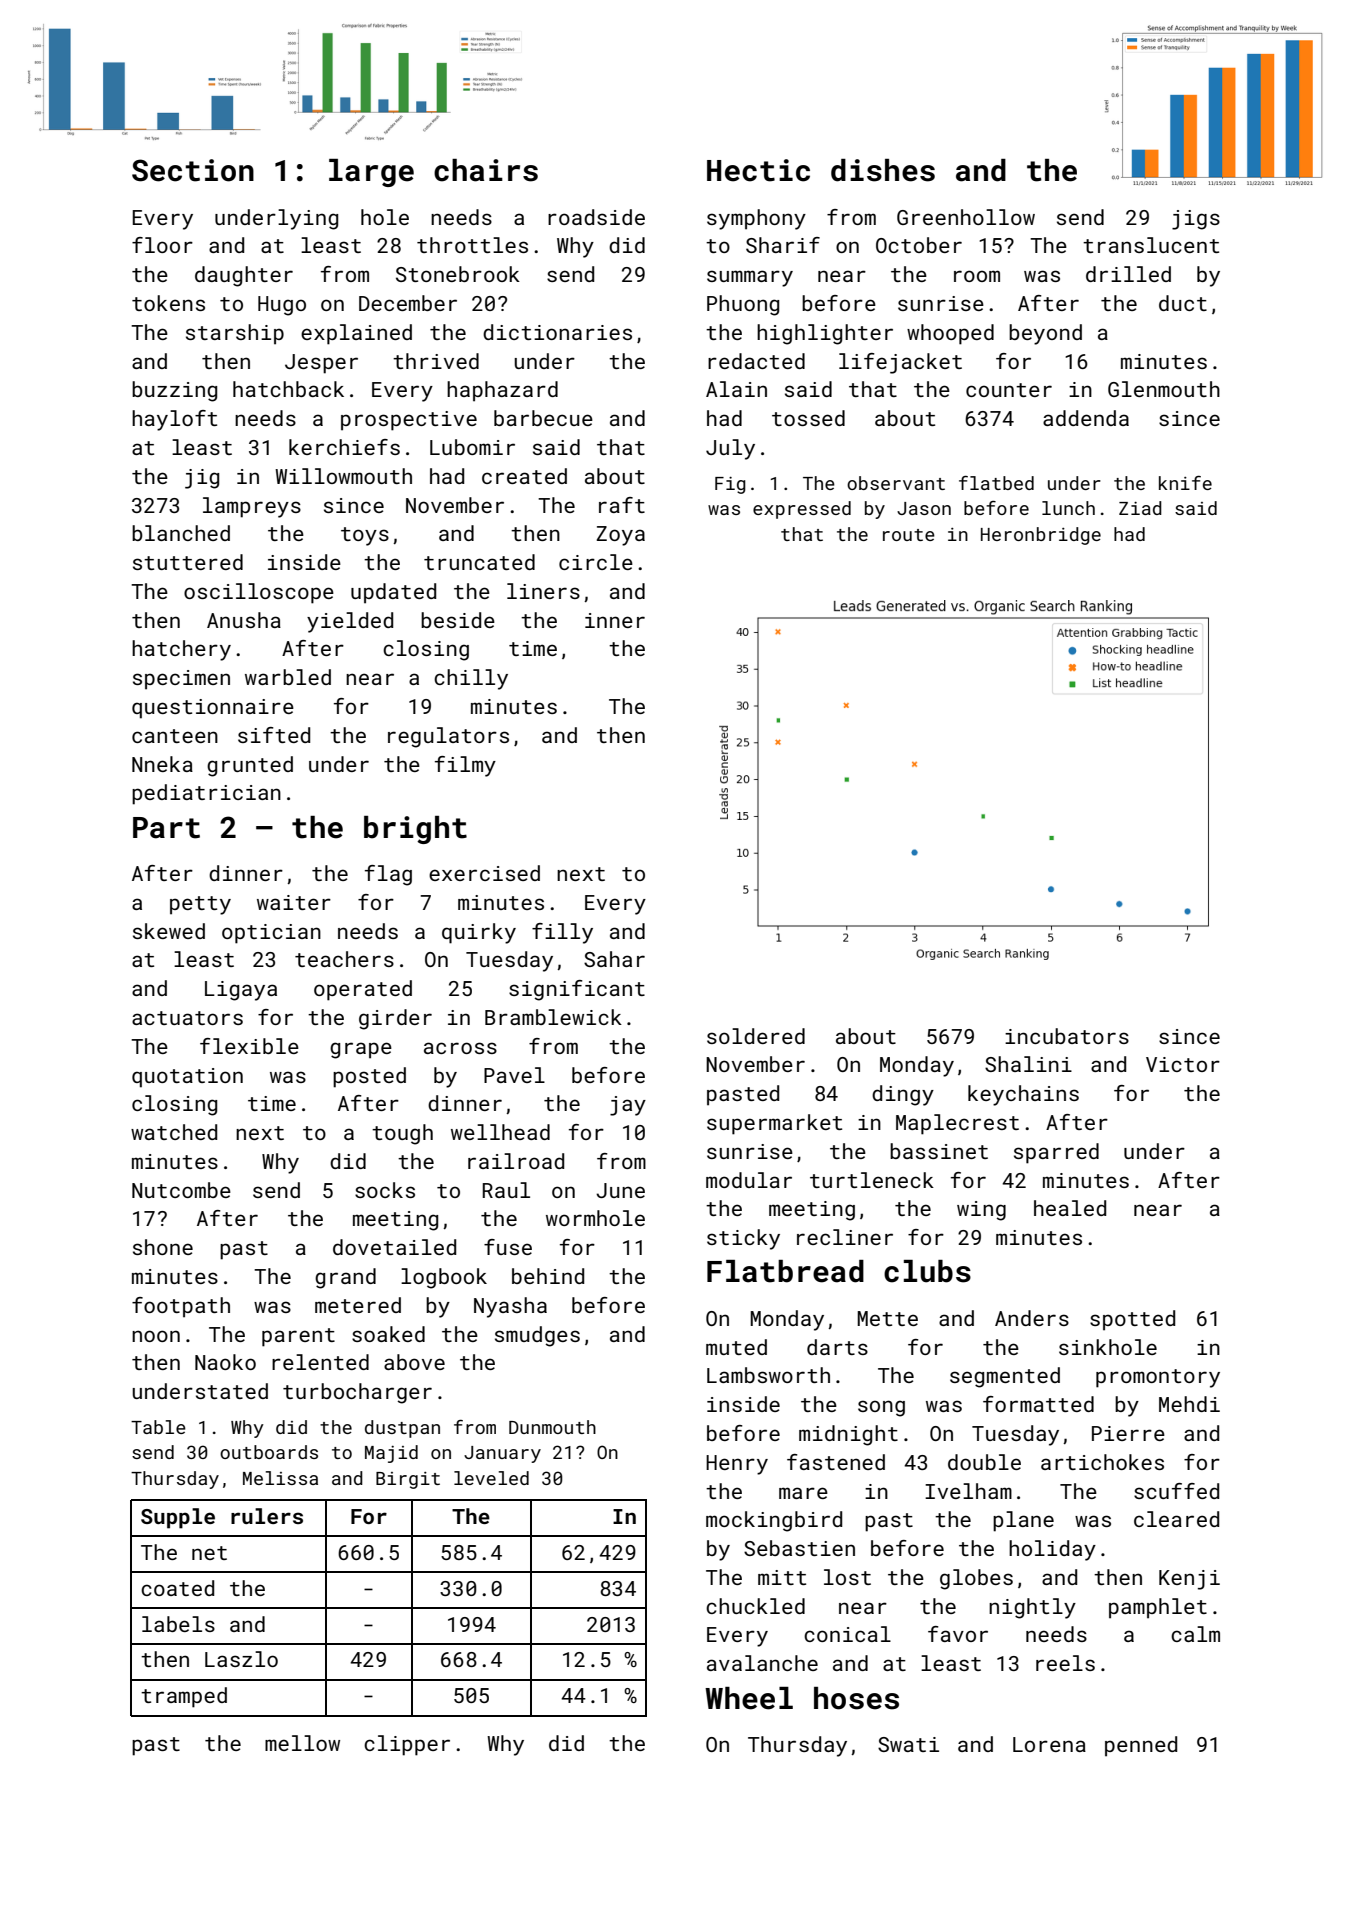  I want to click on Supple, so click(178, 1518).
